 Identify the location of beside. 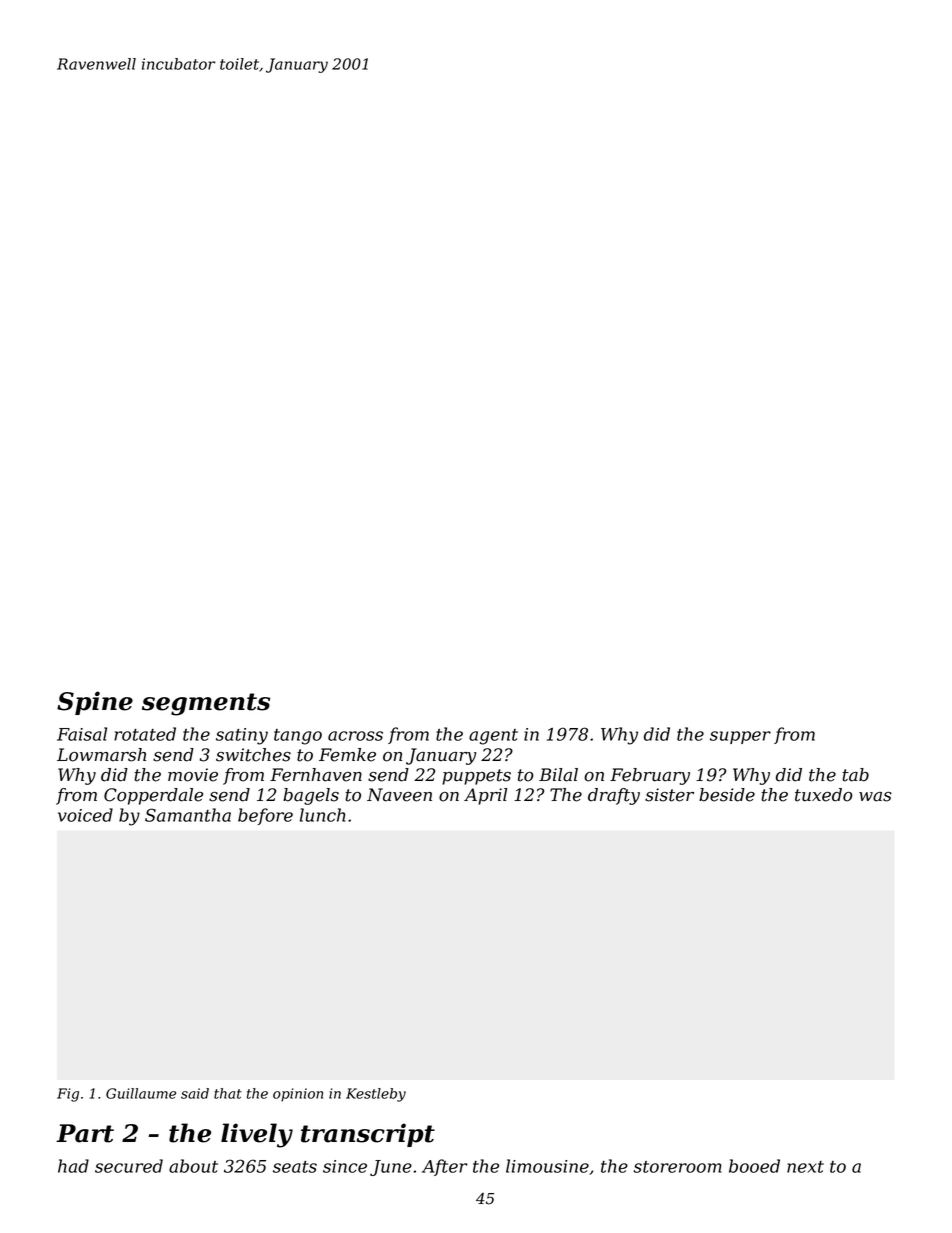
(727, 795).
